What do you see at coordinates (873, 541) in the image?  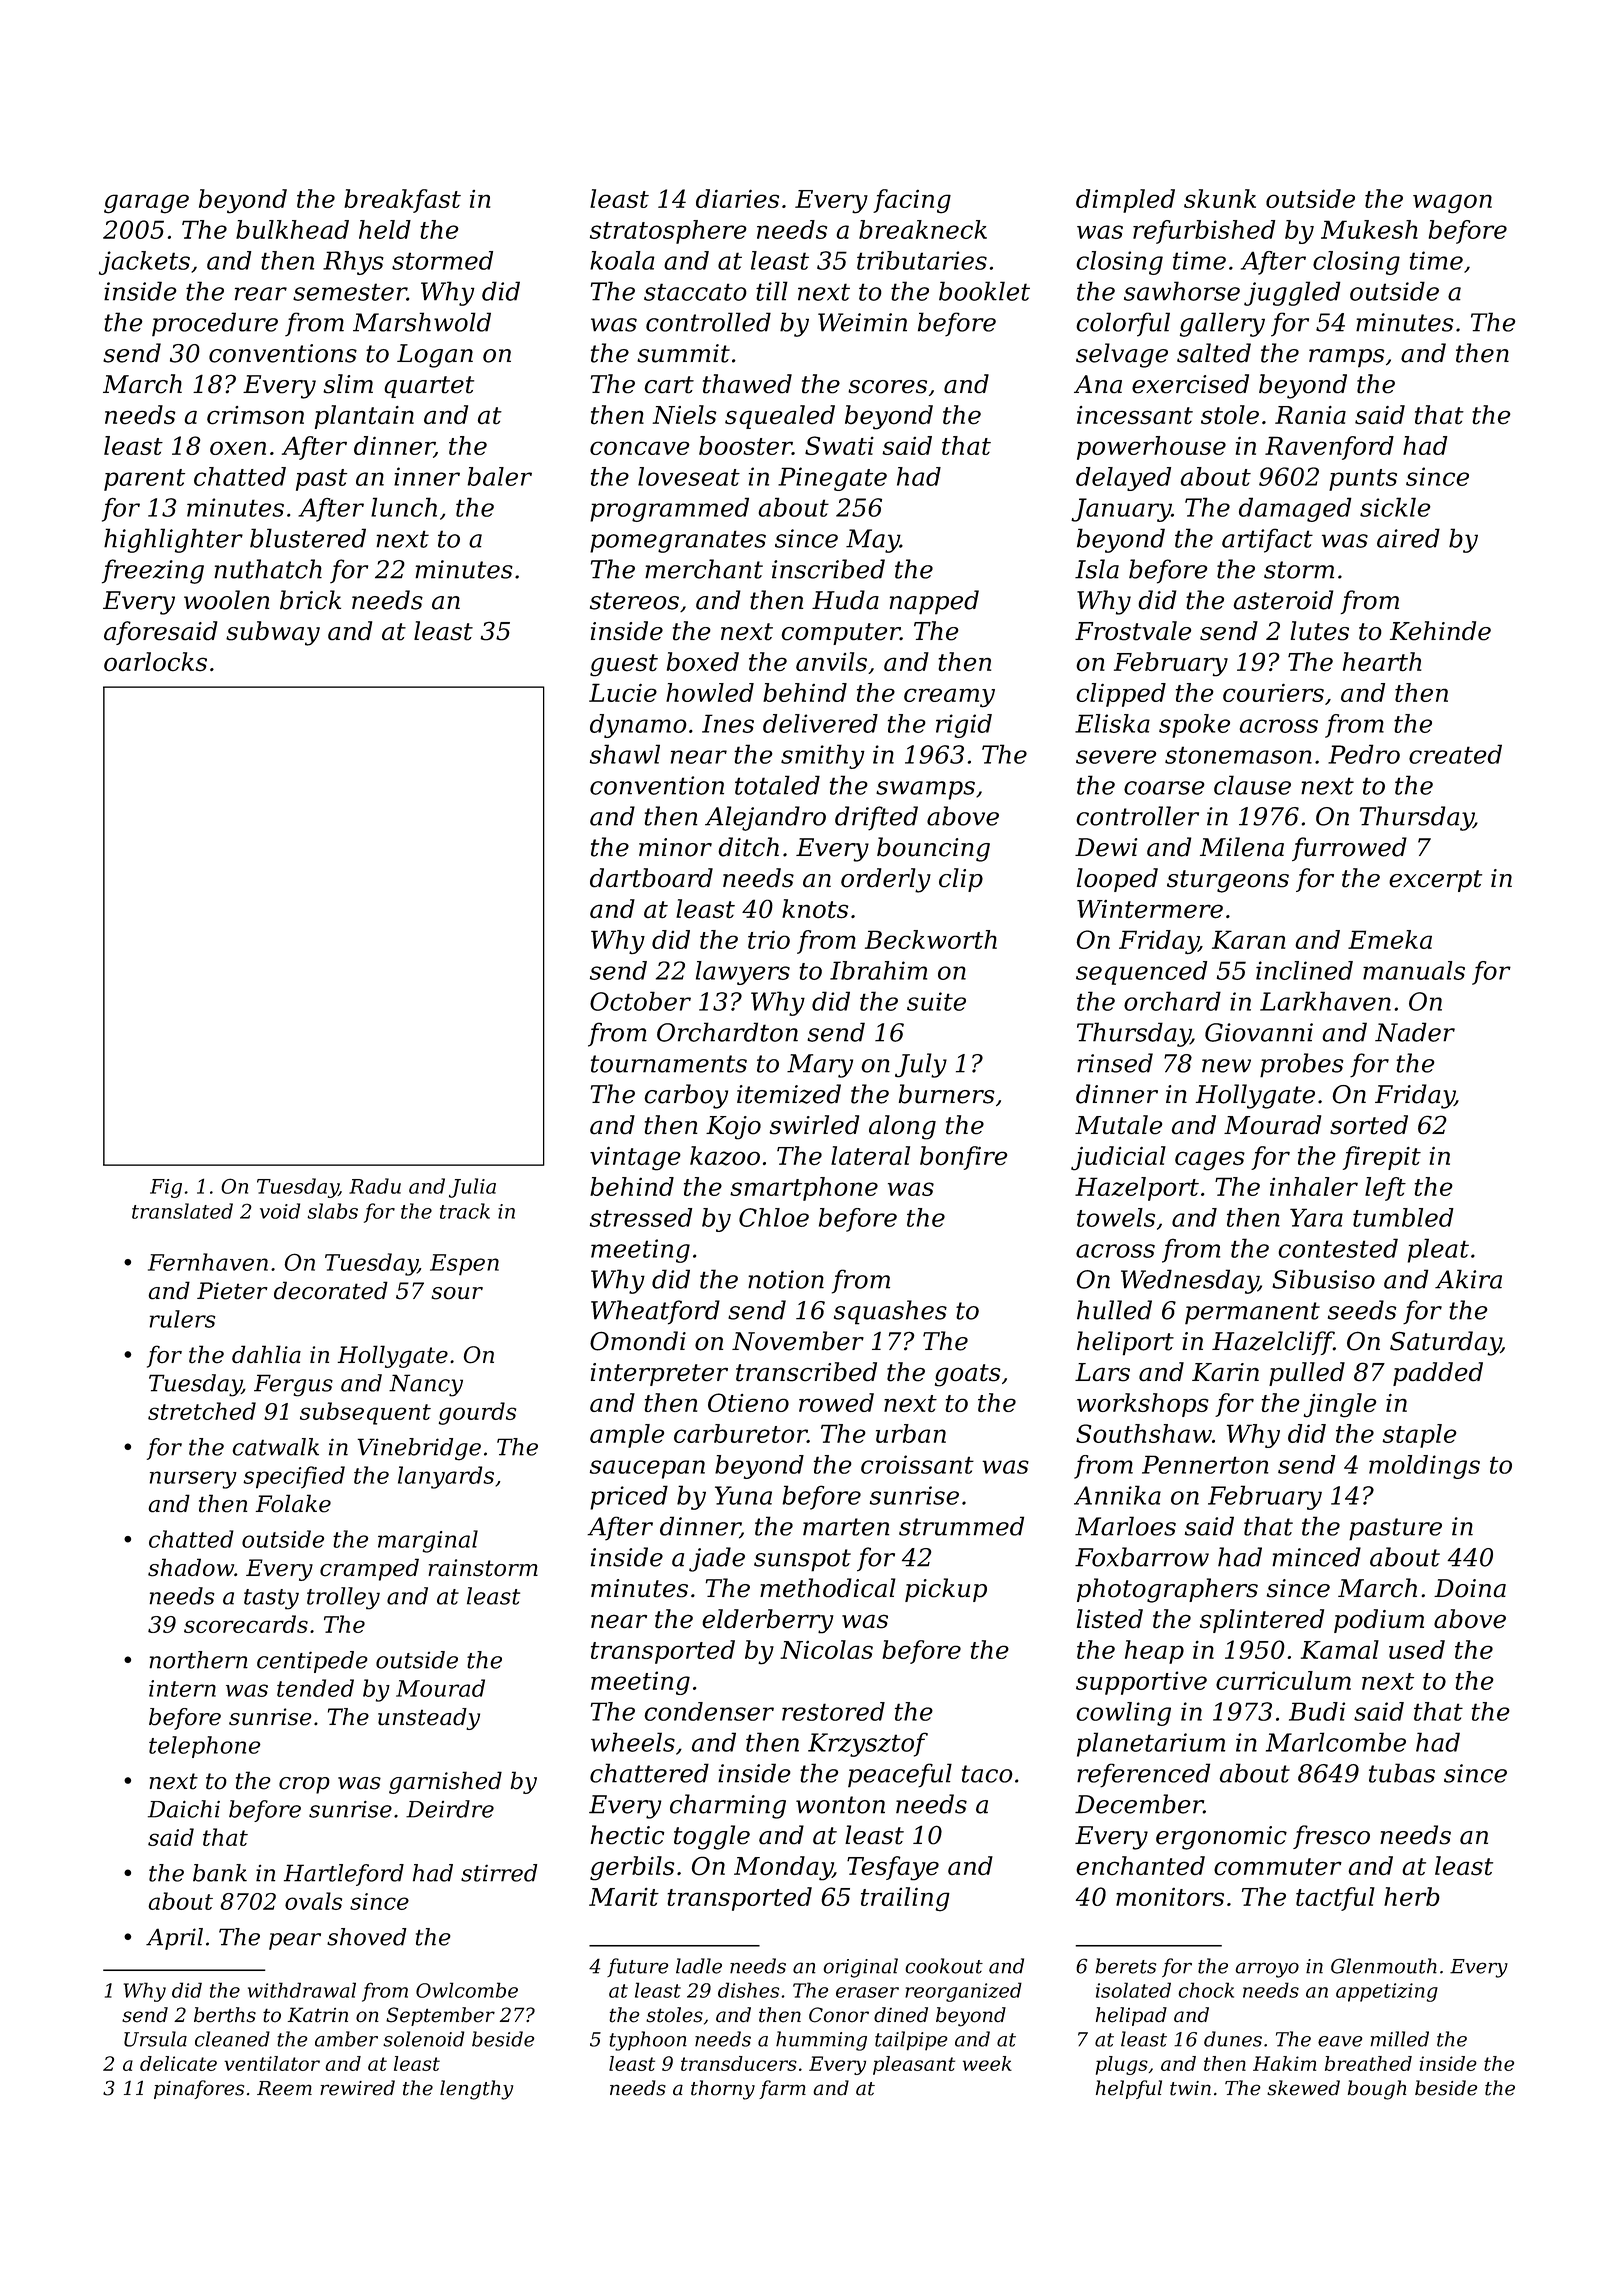 I see `May` at bounding box center [873, 541].
